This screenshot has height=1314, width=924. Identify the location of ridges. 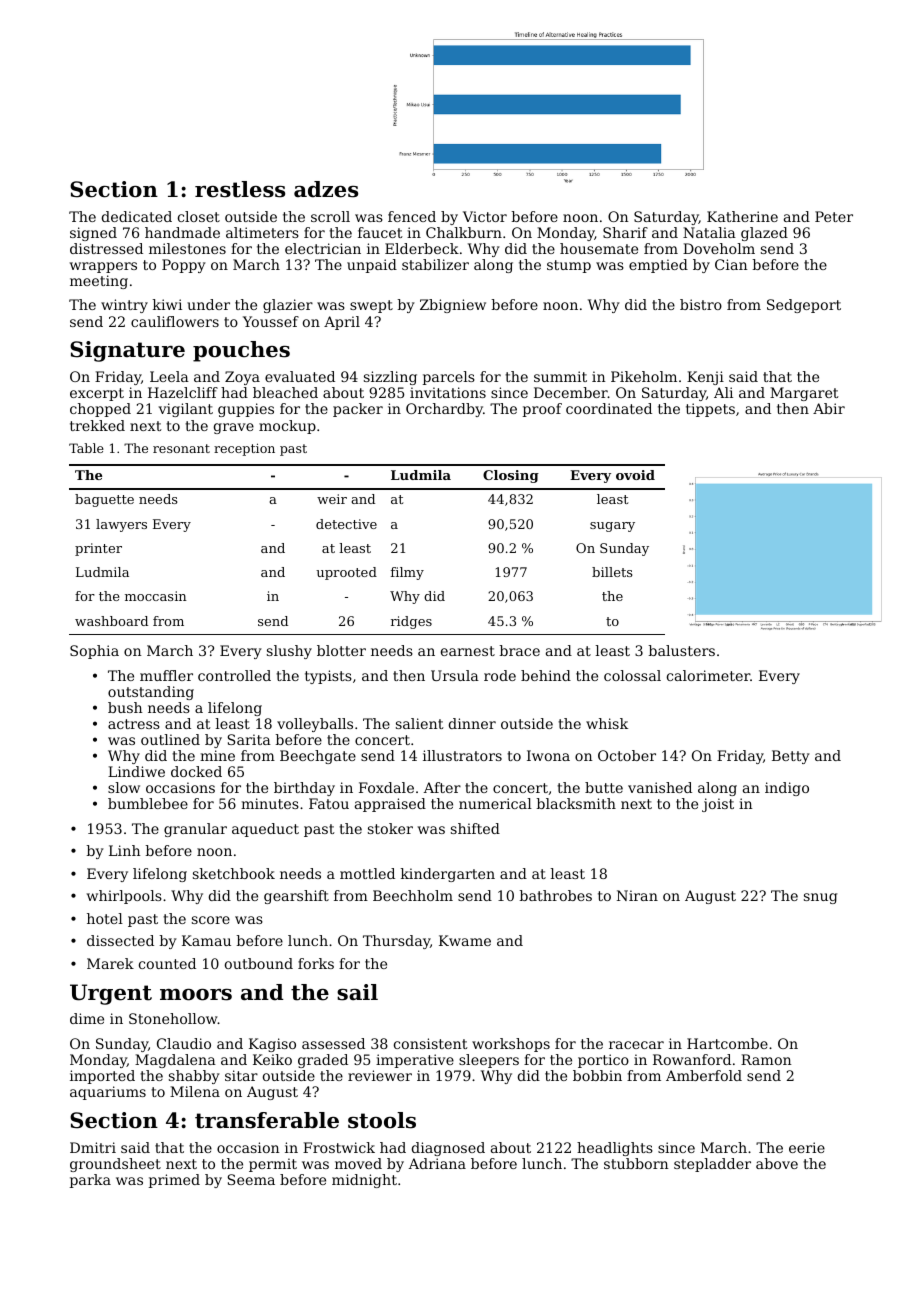
(411, 622).
